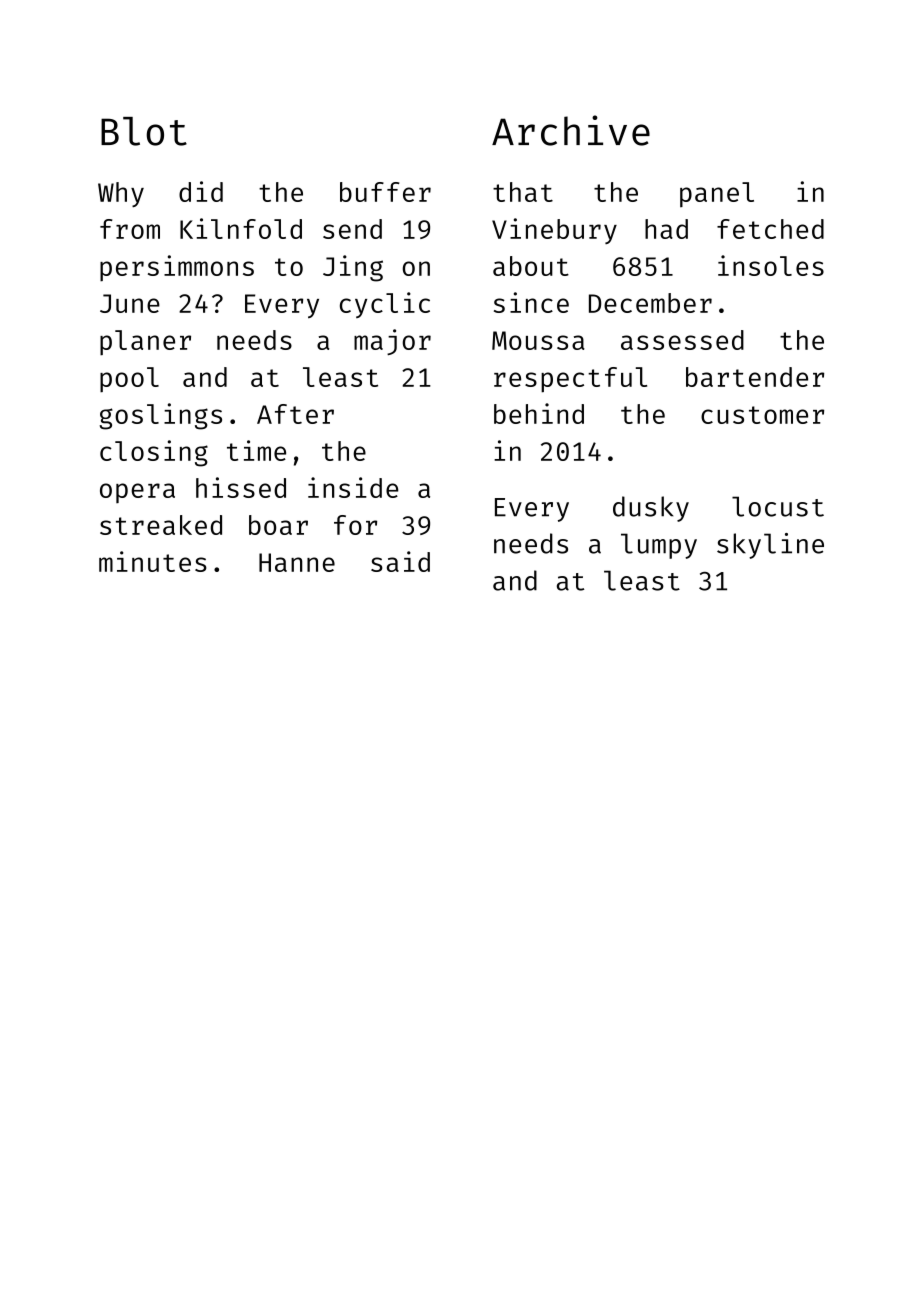 The height and width of the screenshot is (1311, 924). I want to click on inside, so click(353, 487).
